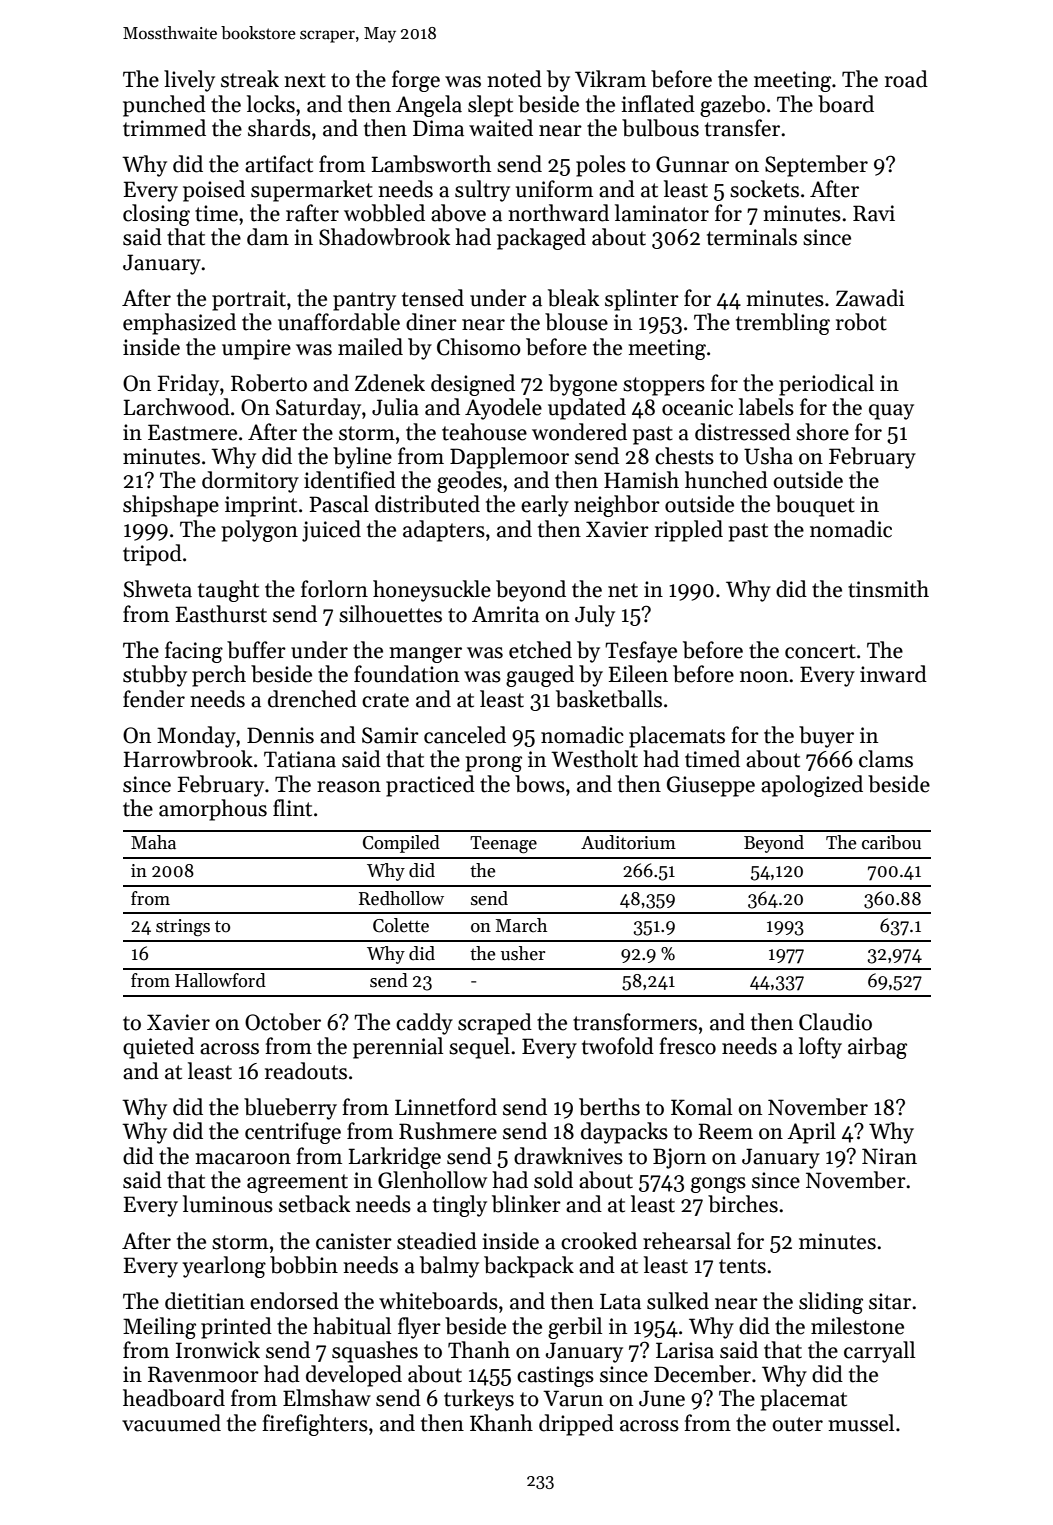 Image resolution: width=1053 pixels, height=1525 pixels. Describe the element at coordinates (183, 928) in the screenshot. I see `strings` at that location.
